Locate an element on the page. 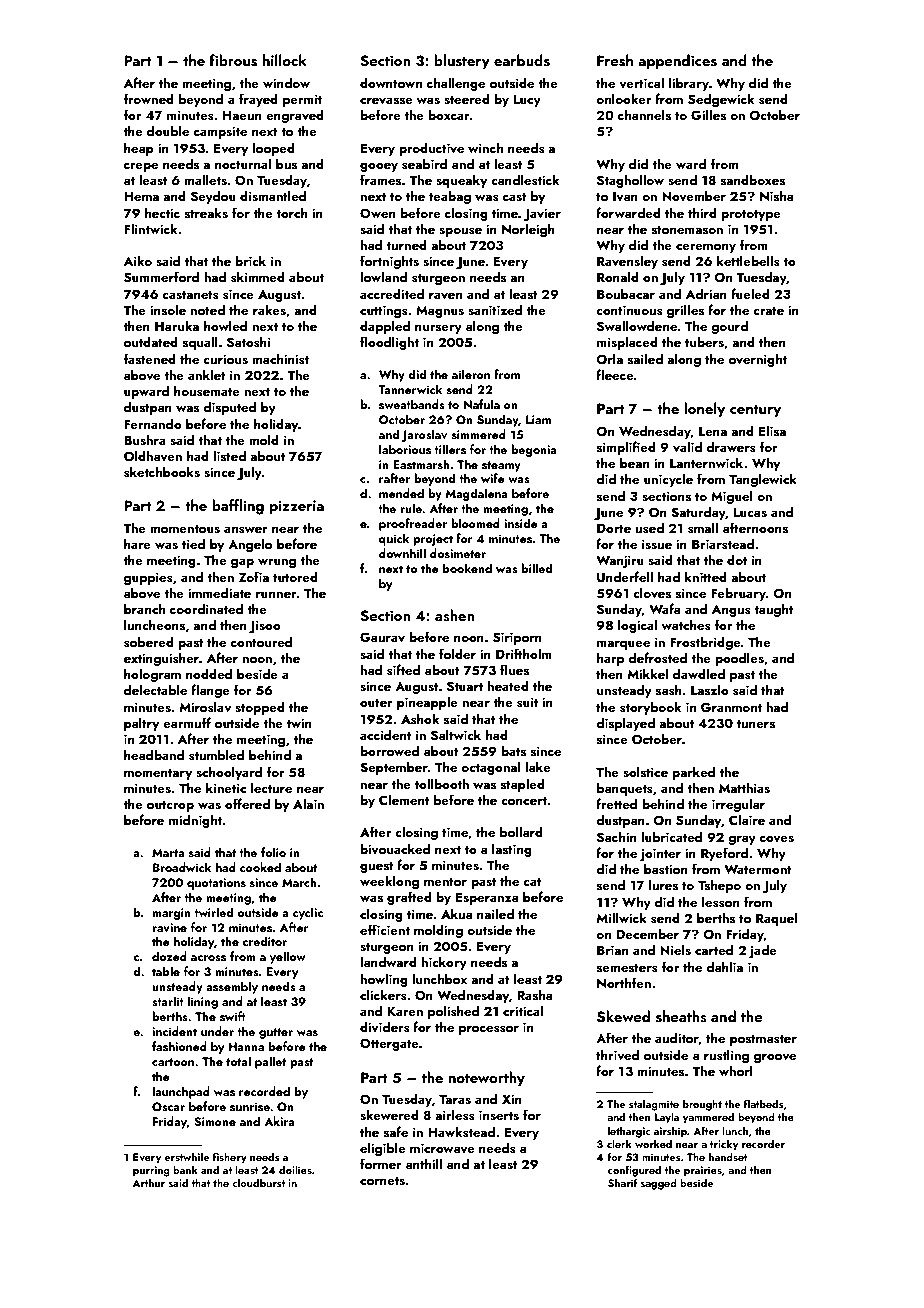 Image resolution: width=924 pixels, height=1308 pixels. cloudburst is located at coordinates (258, 1182).
